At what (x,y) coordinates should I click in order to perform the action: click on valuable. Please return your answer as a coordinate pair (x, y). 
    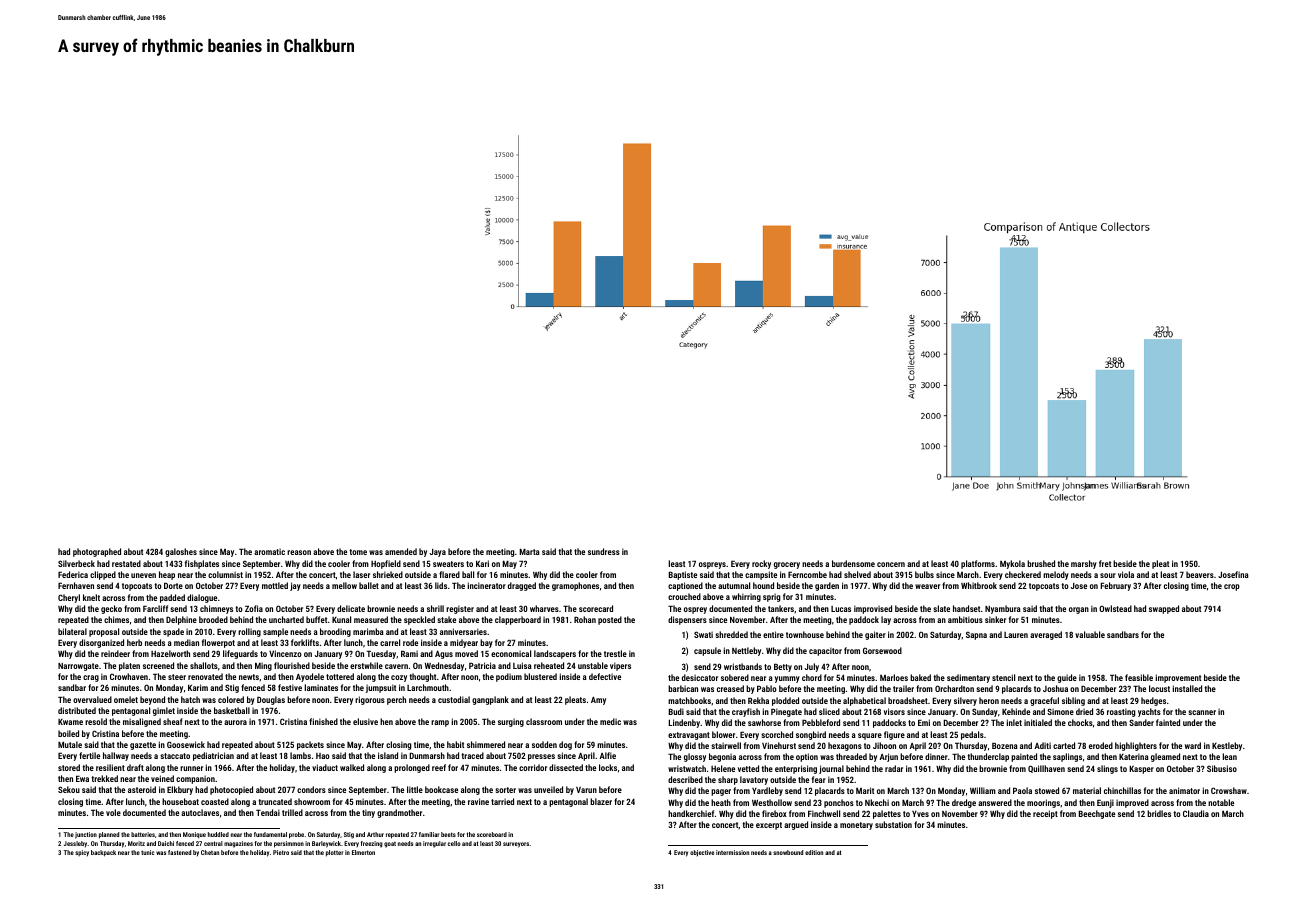
    Looking at the image, I should click on (1090, 634).
